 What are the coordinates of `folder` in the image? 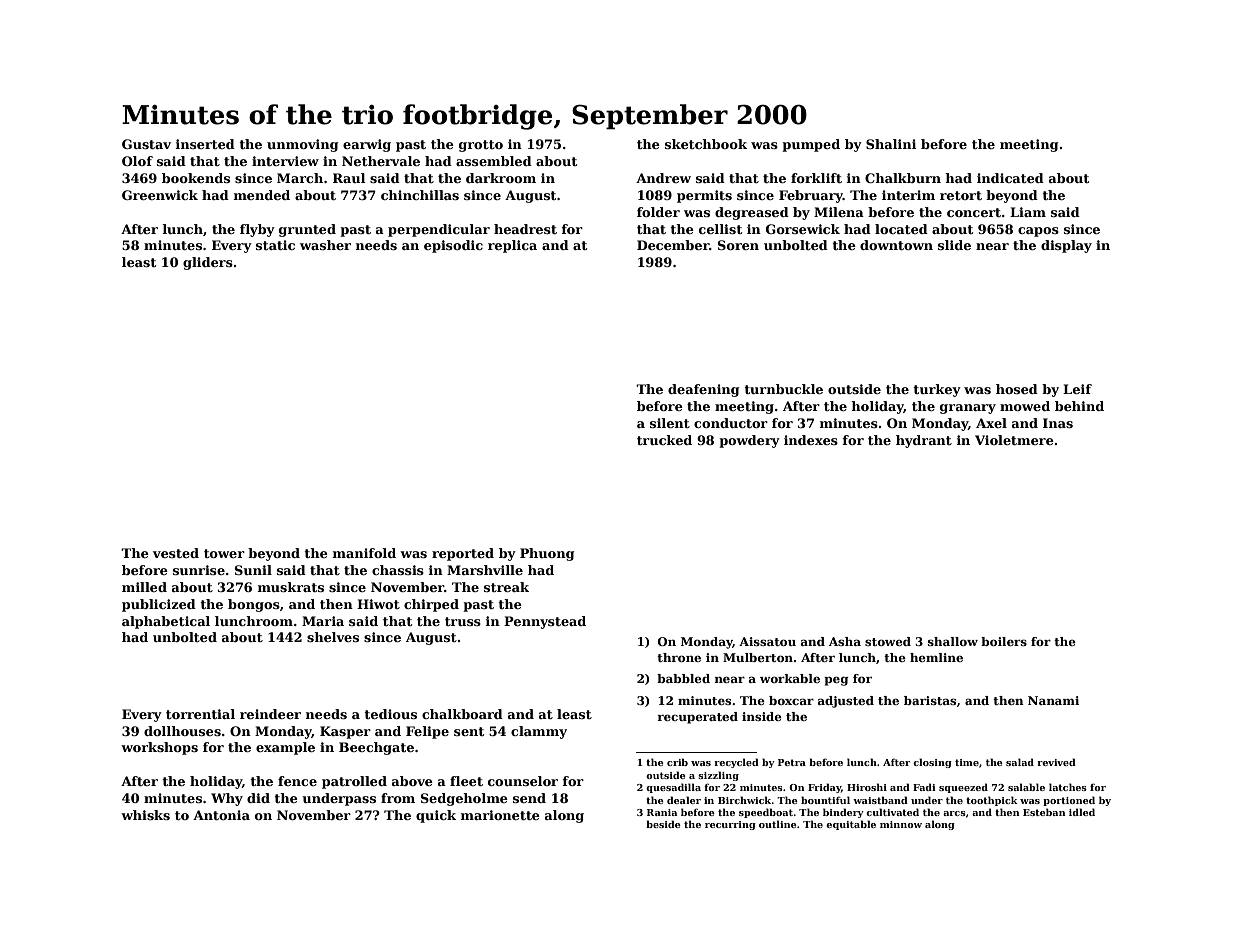 It's located at (658, 212).
